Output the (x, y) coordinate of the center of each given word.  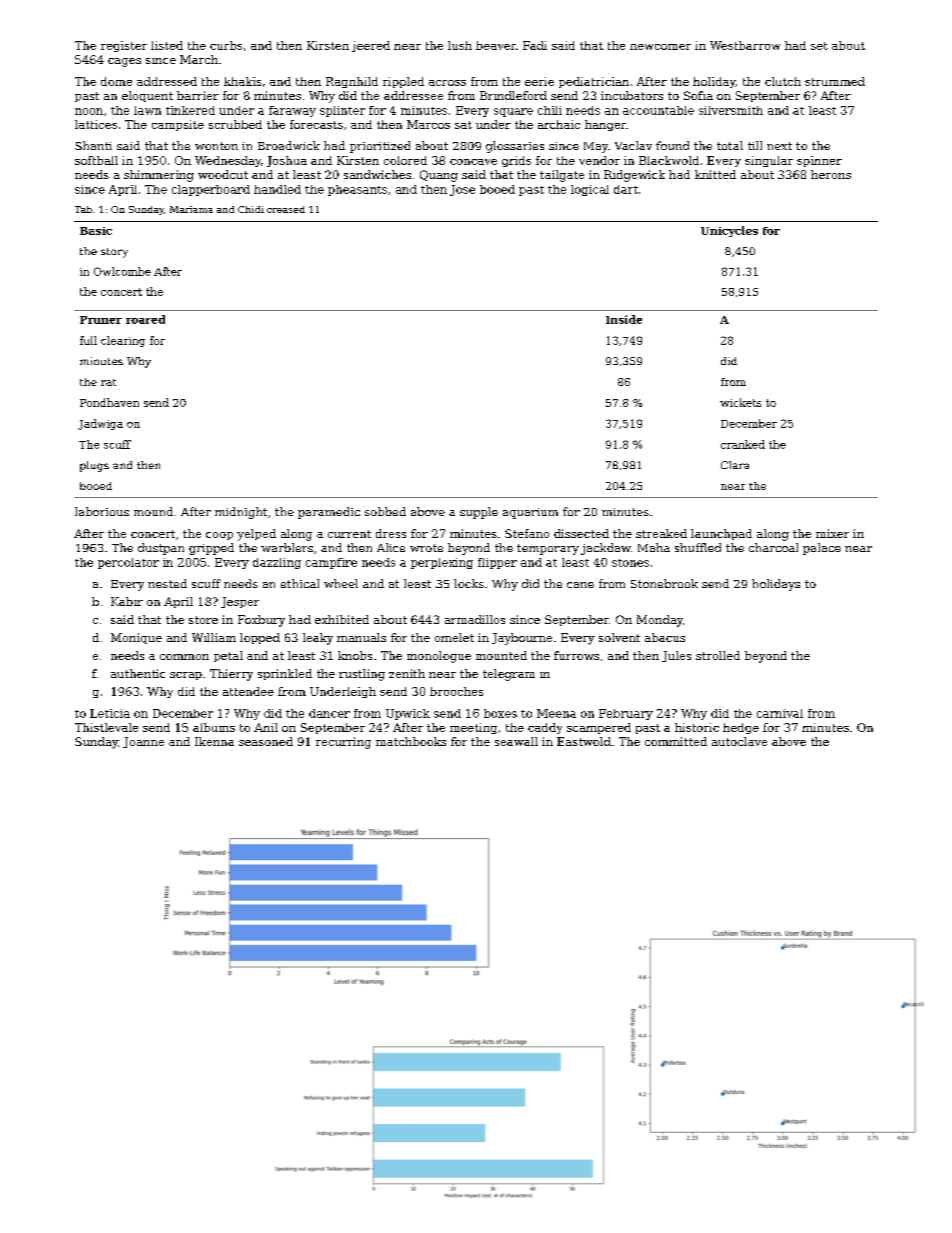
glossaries (515, 147)
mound (153, 511)
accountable (658, 110)
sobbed (385, 511)
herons (831, 174)
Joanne (143, 742)
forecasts (316, 124)
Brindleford (513, 95)
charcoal (773, 547)
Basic (96, 231)
